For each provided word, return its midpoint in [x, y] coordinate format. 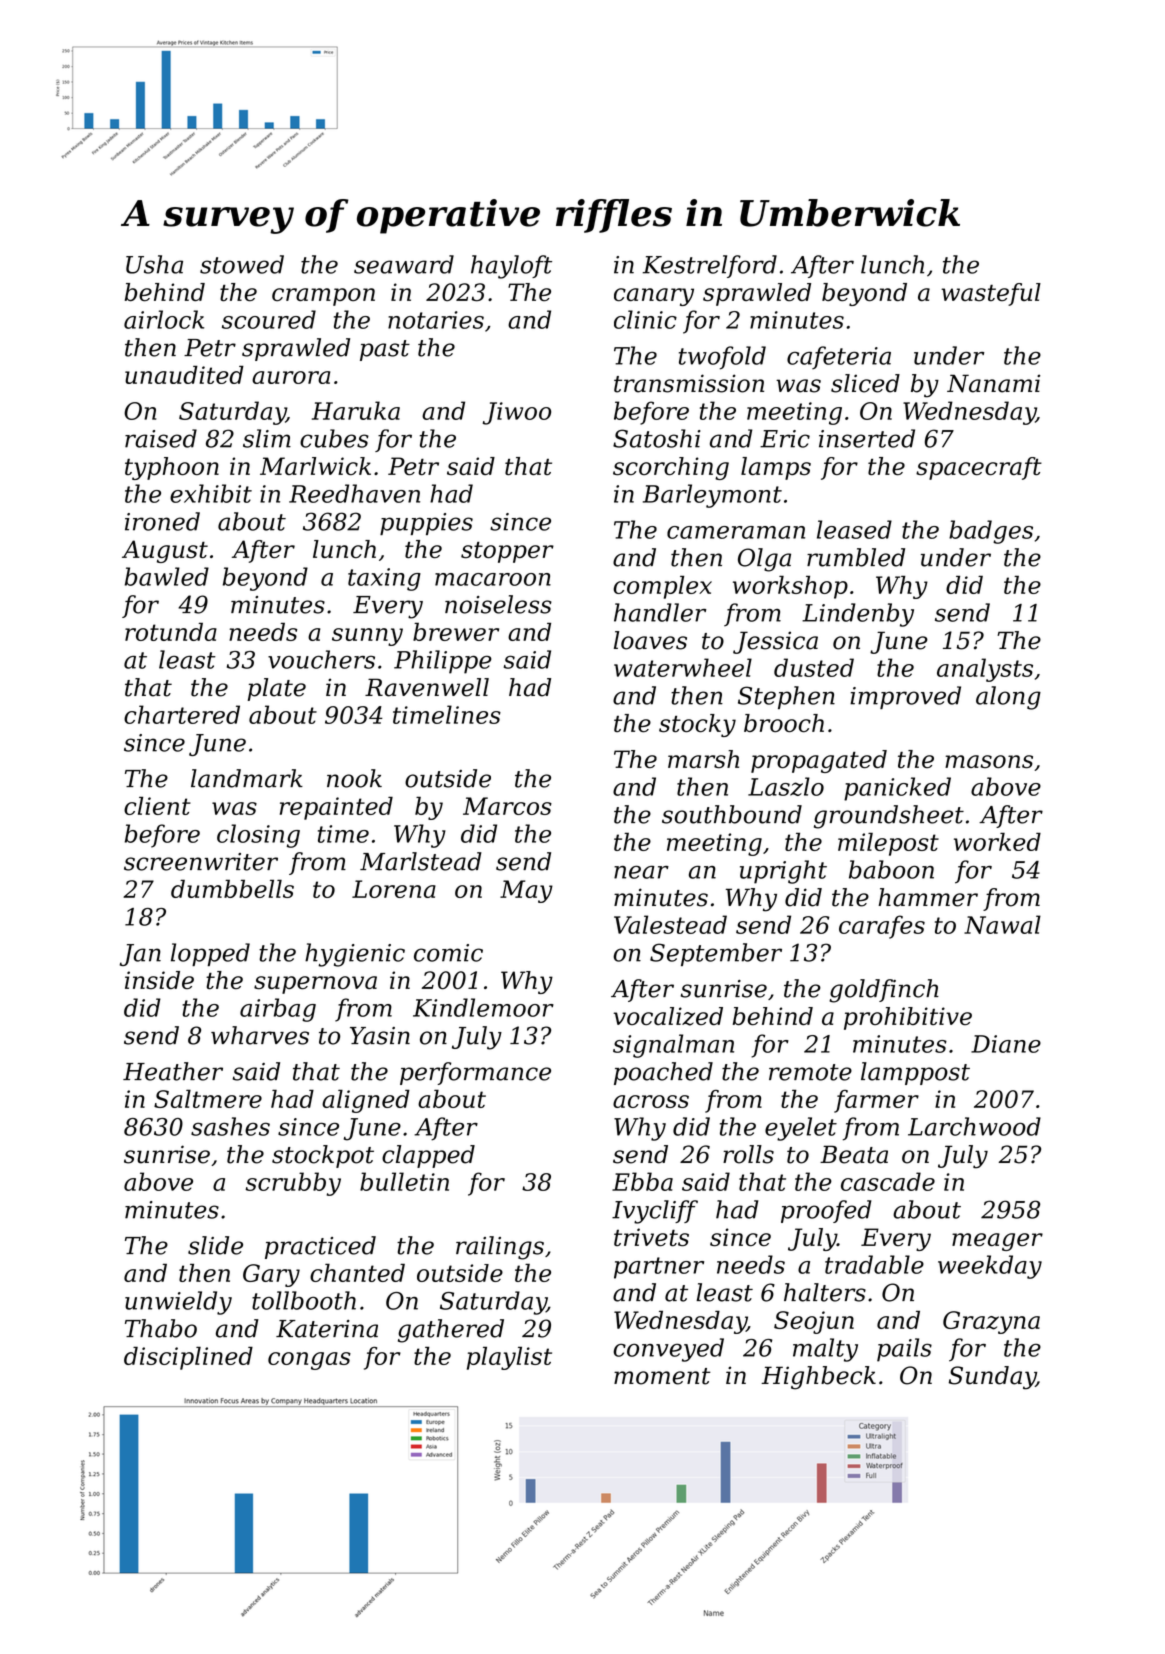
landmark [247, 778]
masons [989, 762]
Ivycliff [655, 1212]
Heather [173, 1071]
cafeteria [839, 357]
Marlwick [315, 466]
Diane [1006, 1044]
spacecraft [979, 468]
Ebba [642, 1181]
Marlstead [421, 861]
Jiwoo [517, 413]
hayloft [511, 267]
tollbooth [304, 1300]
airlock [164, 319]
